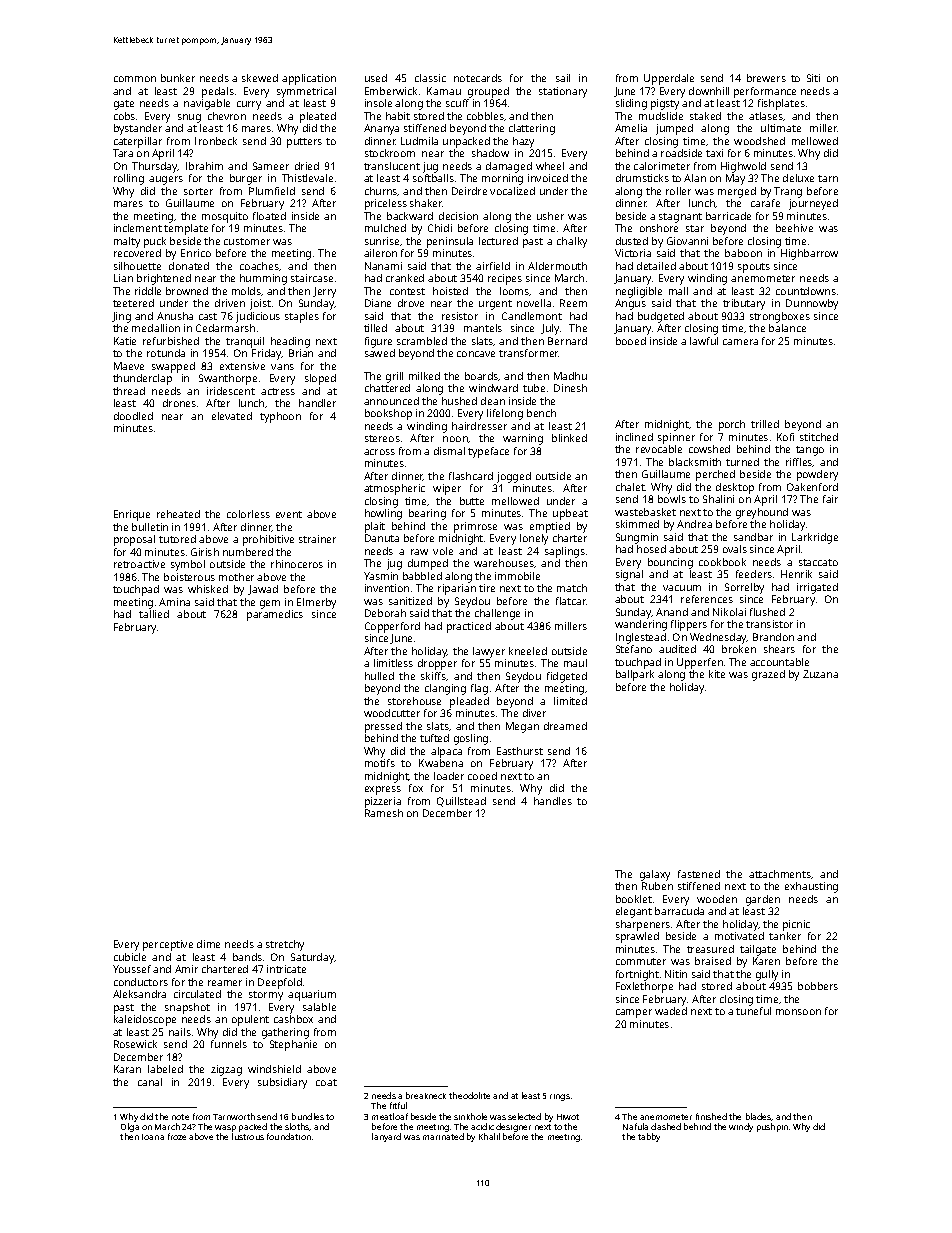 The width and height of the image is (952, 1233). I want to click on Upperdale, so click(669, 79).
